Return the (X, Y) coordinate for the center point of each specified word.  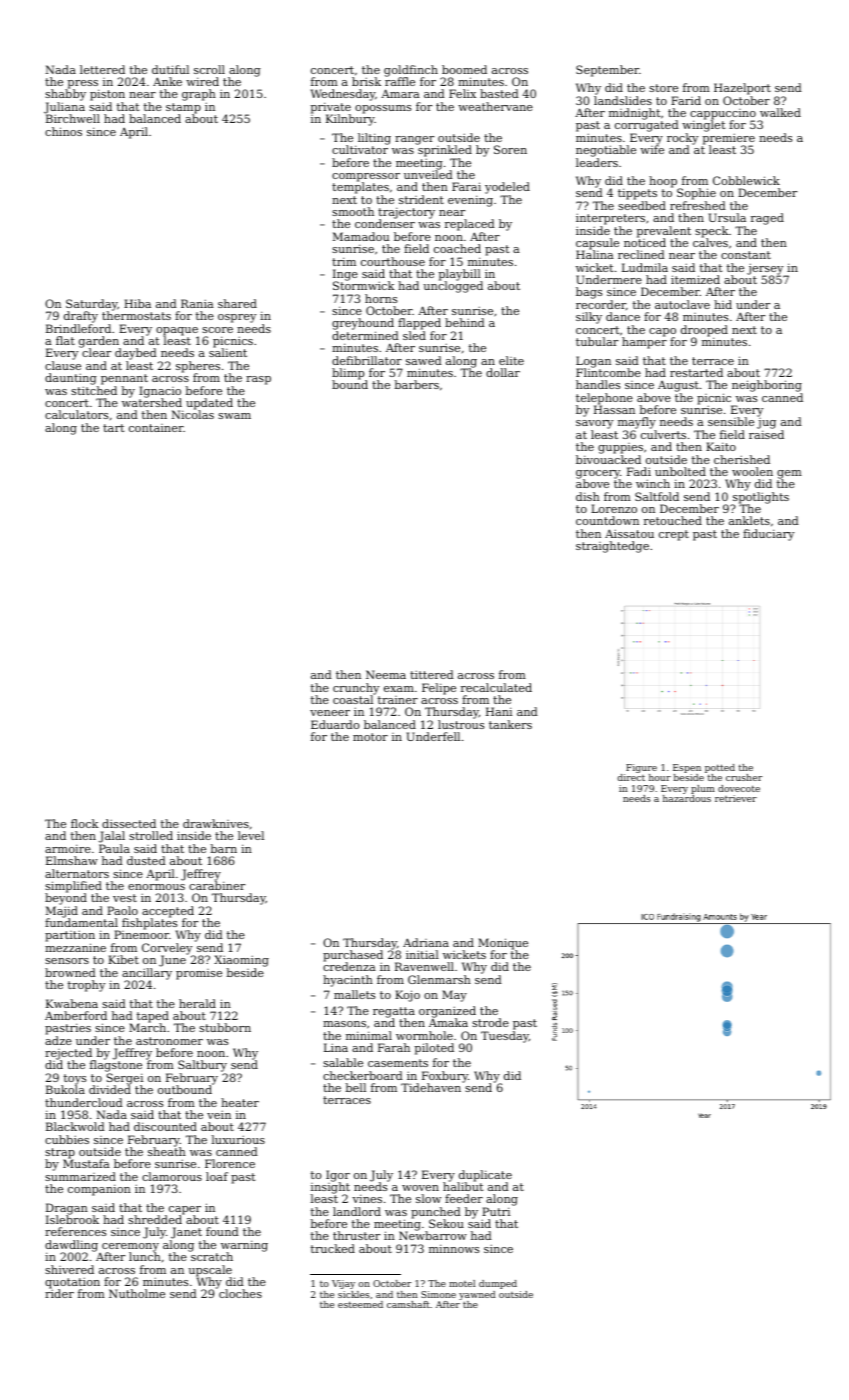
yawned (477, 1295)
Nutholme (137, 1293)
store (663, 88)
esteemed (360, 1304)
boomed (464, 69)
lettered (102, 69)
